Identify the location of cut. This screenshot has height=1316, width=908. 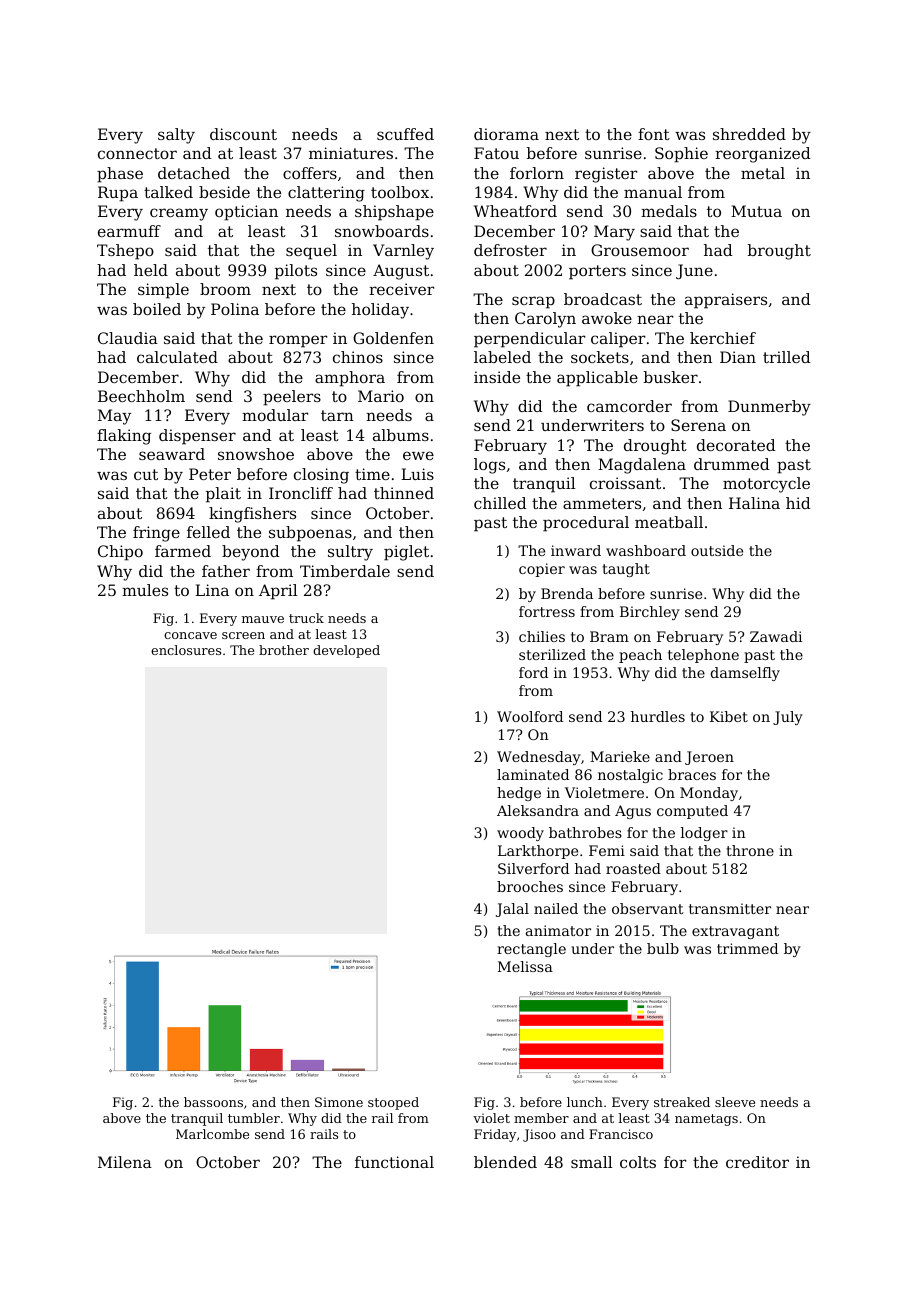
(146, 474).
